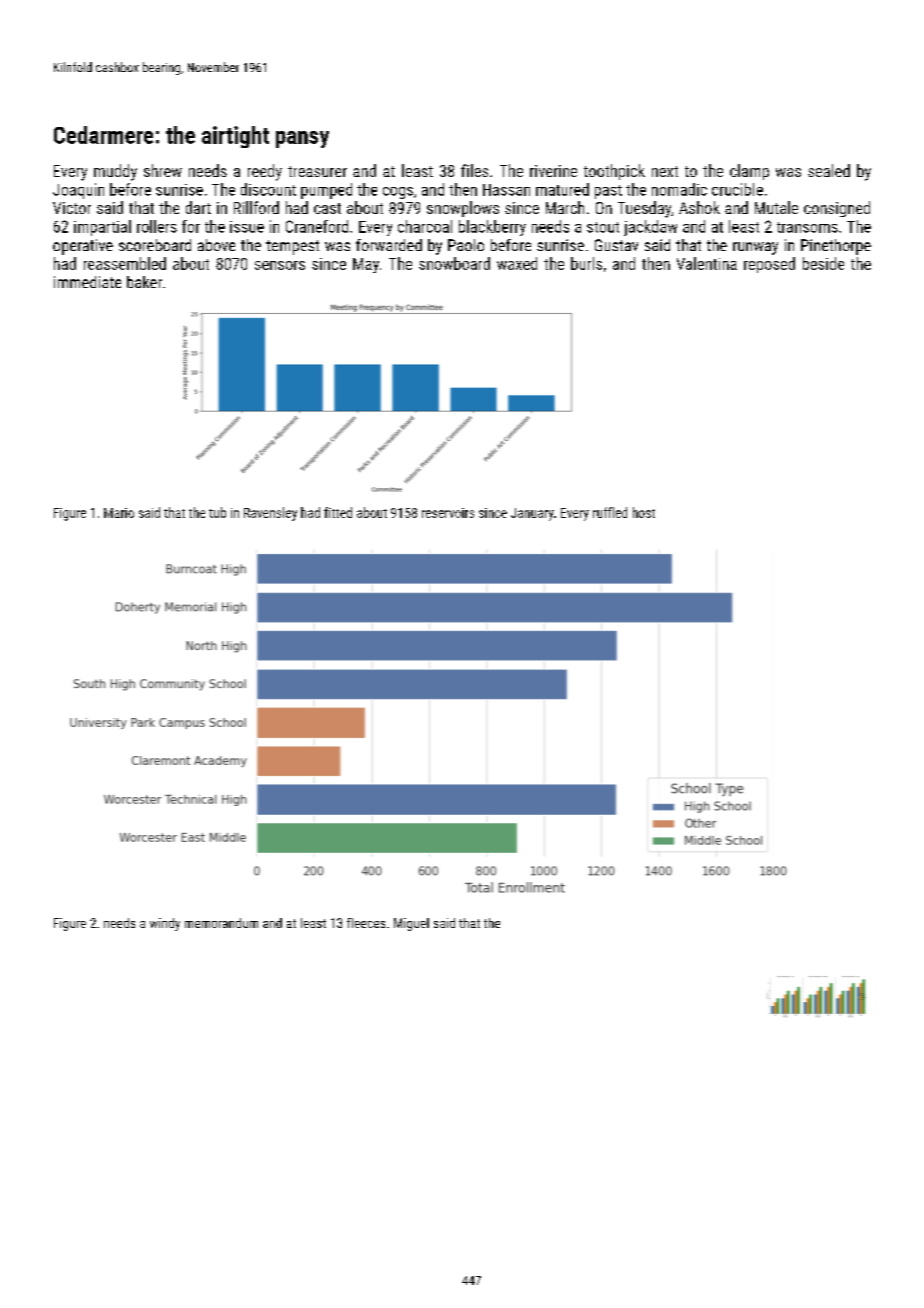  Describe the element at coordinates (553, 171) in the document. I see `riverine` at that location.
